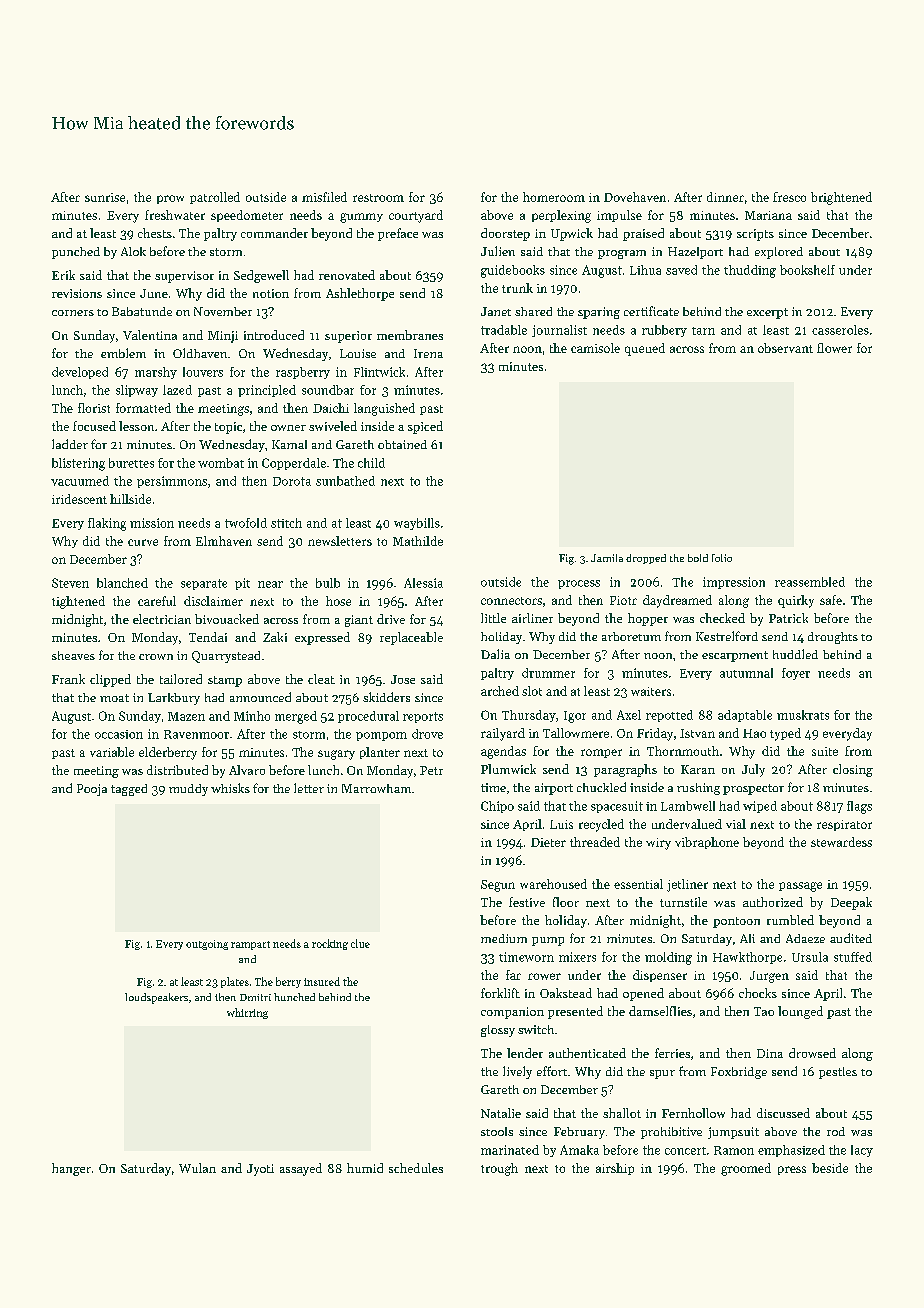  I want to click on bulb, so click(328, 583).
